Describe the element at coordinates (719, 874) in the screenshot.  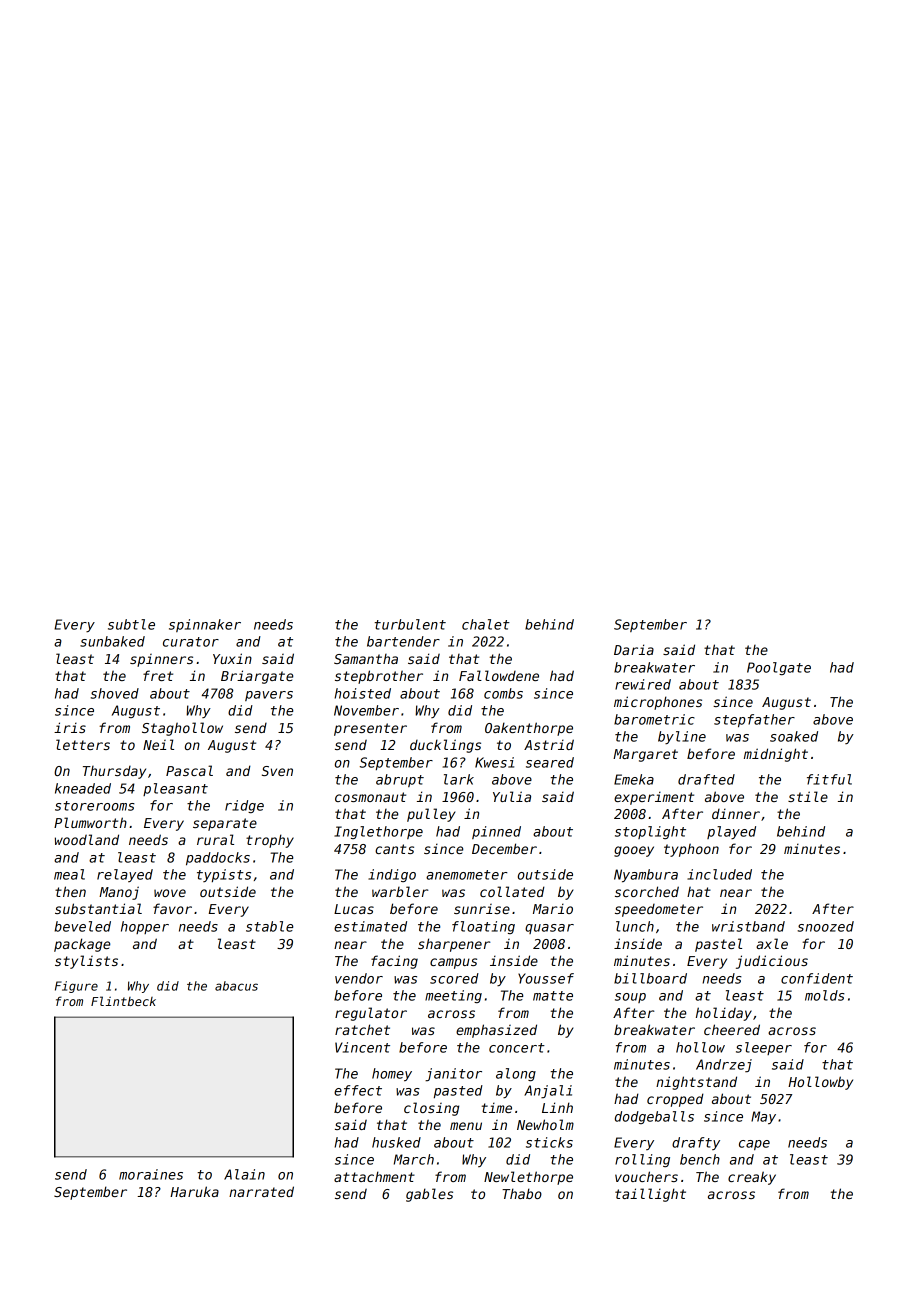
I see `included` at that location.
